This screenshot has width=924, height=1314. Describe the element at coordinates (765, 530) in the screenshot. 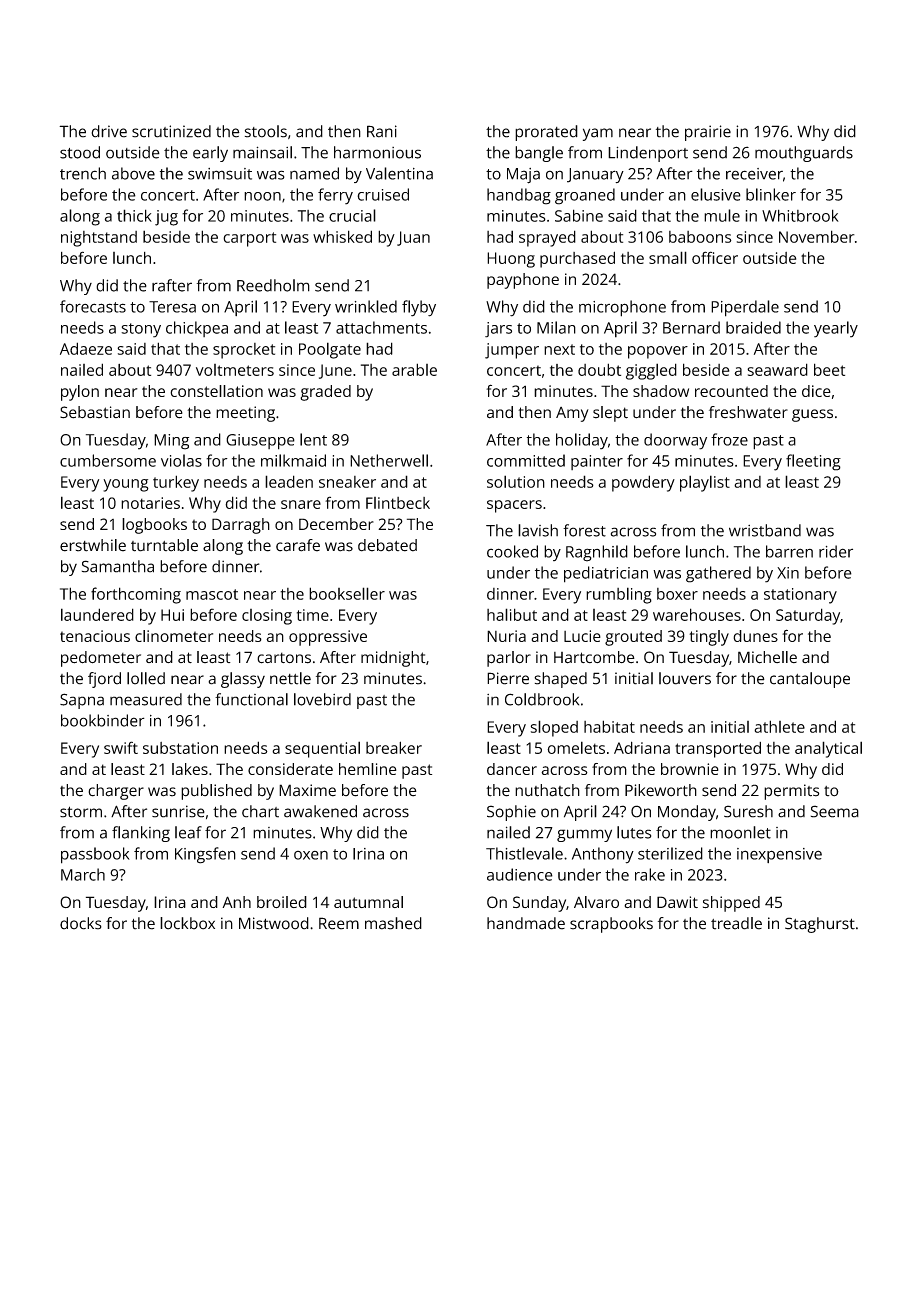

I see `wristband` at that location.
